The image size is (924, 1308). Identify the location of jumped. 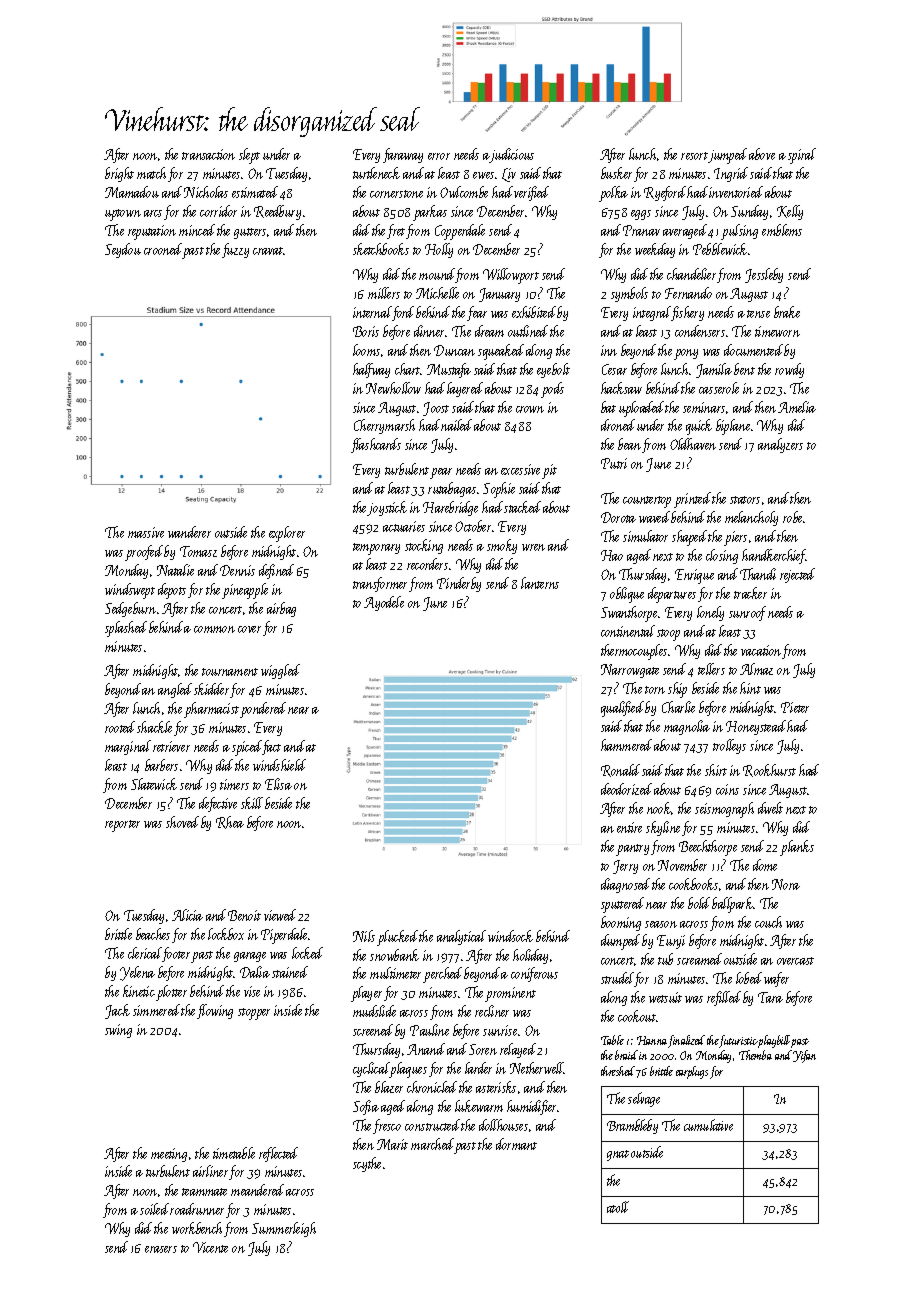
(727, 156).
